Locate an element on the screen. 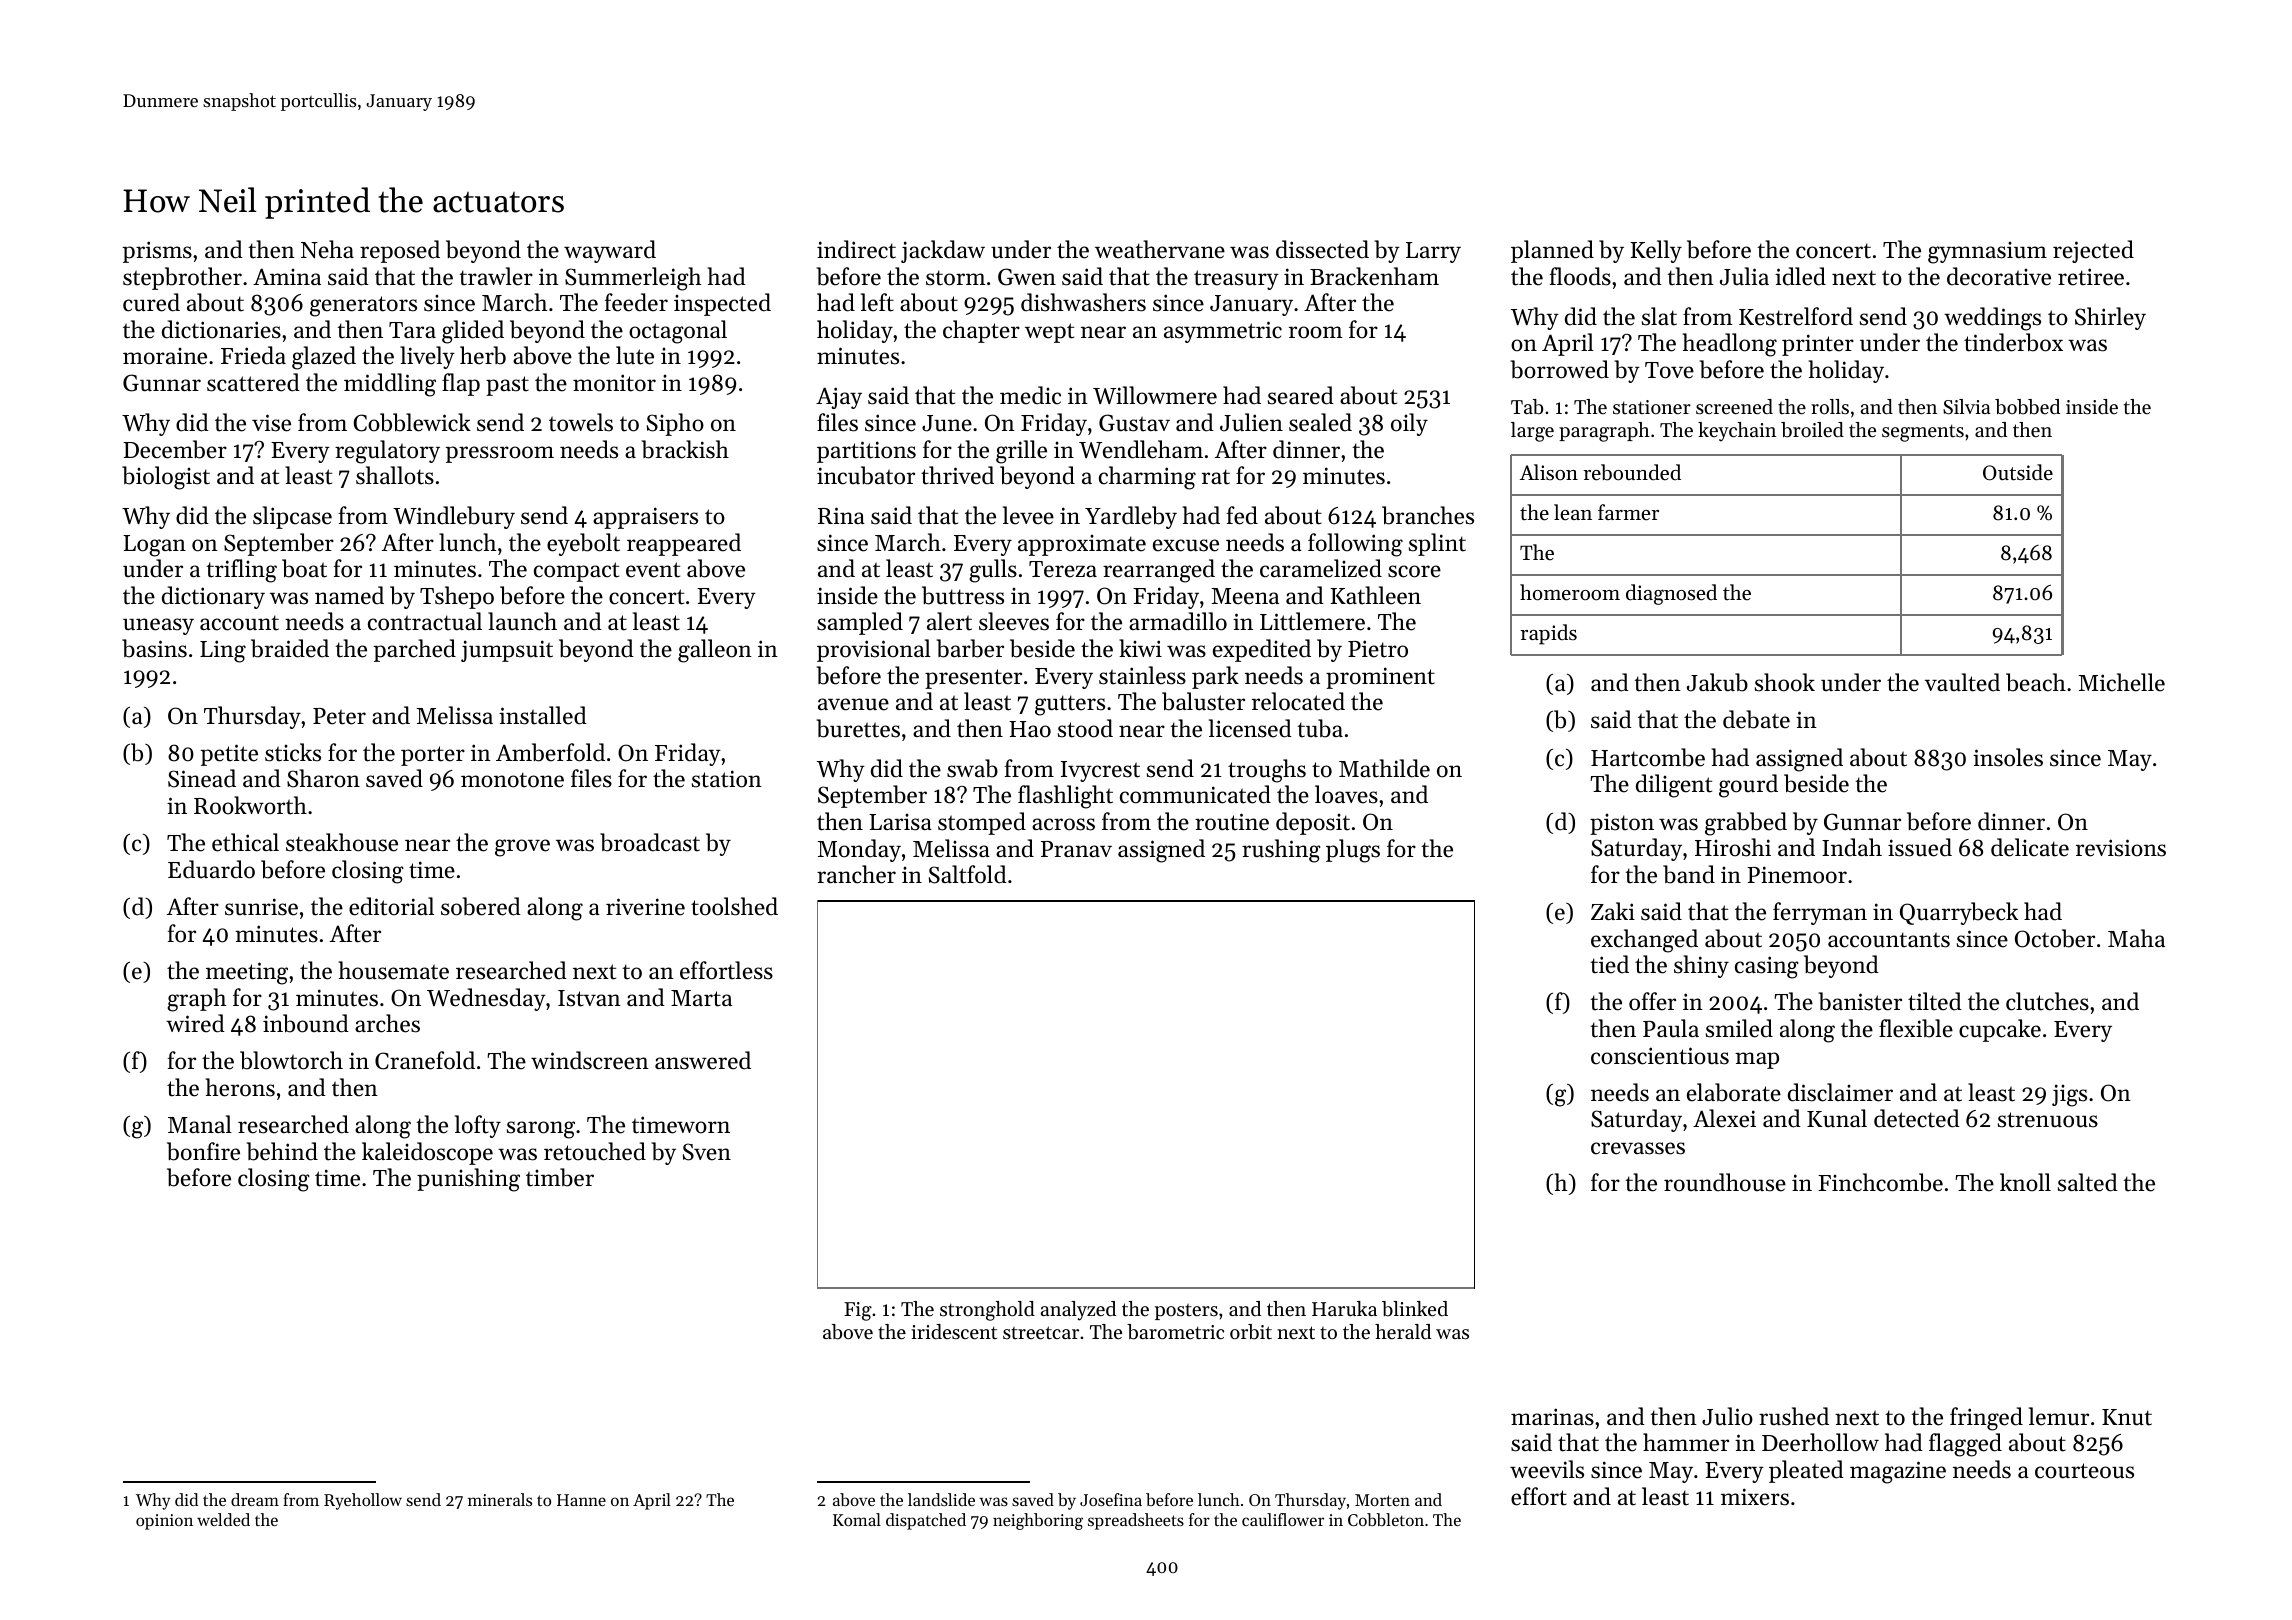  Sven is located at coordinates (707, 1152).
